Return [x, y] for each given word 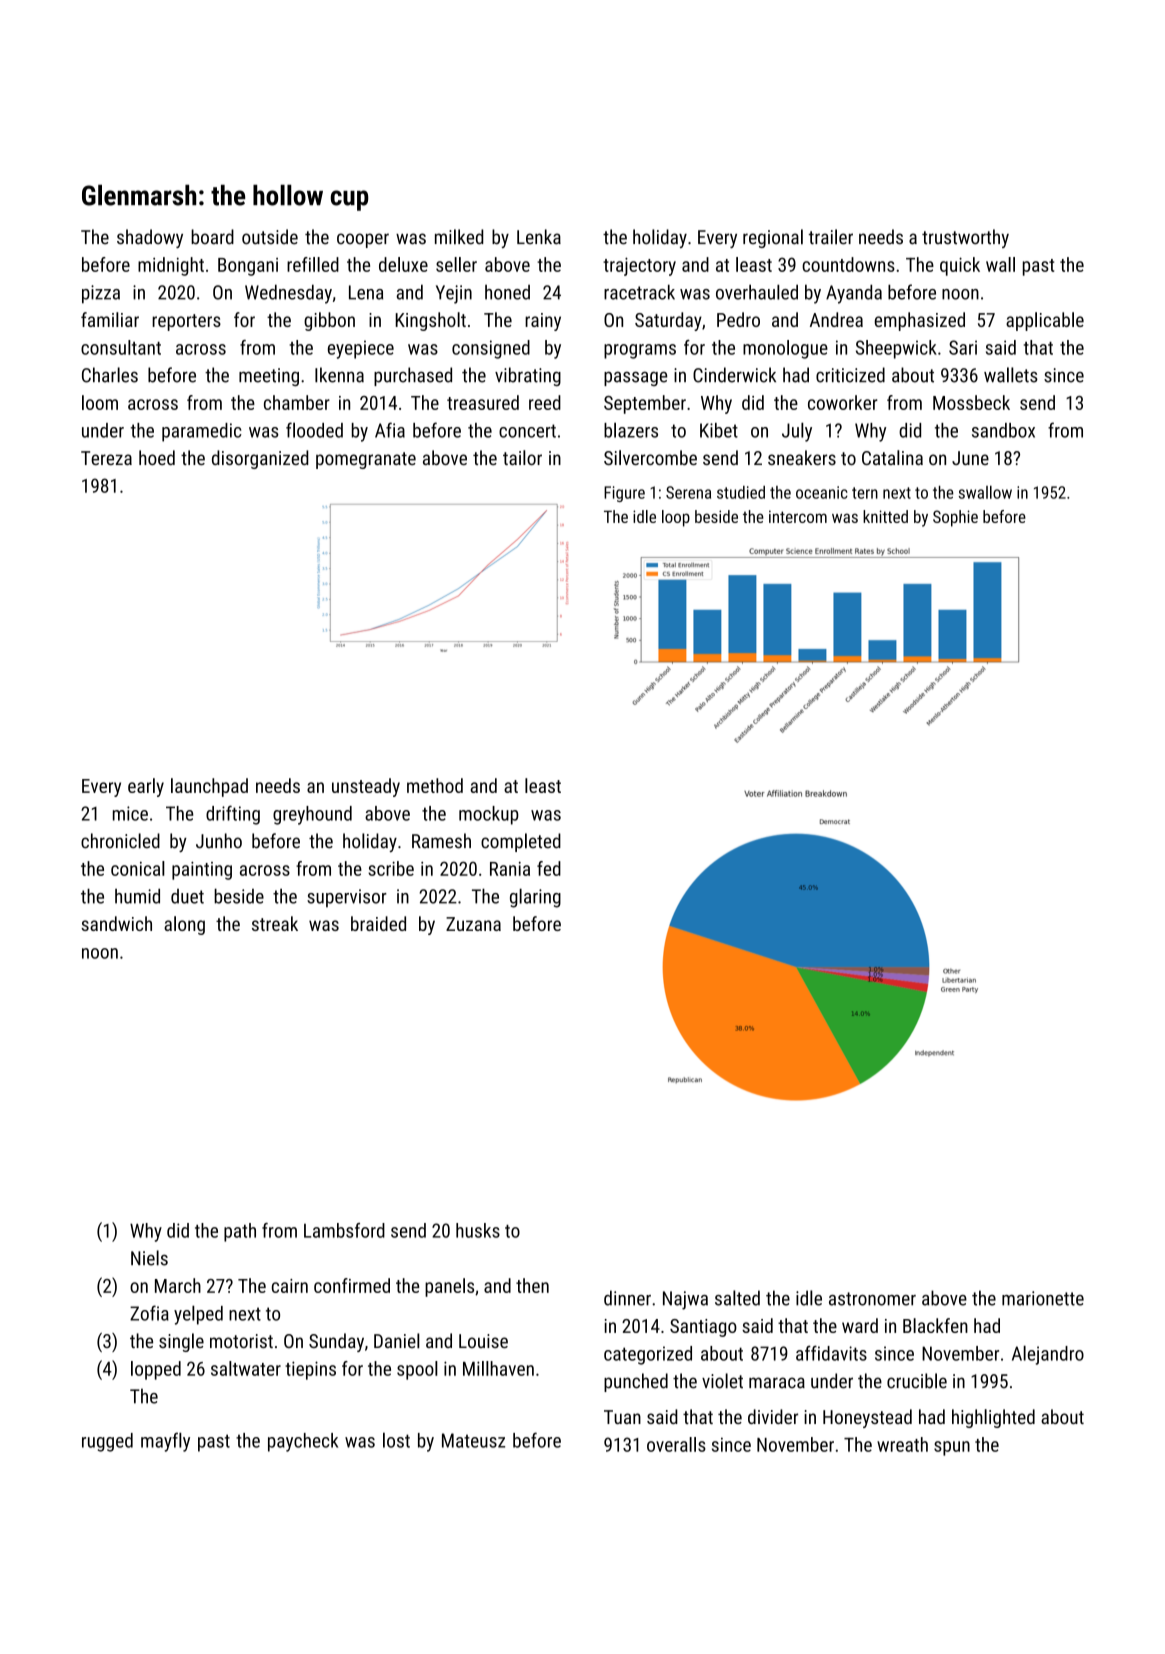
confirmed [352, 1285]
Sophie [955, 518]
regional [773, 238]
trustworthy [965, 238]
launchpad [209, 787]
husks [478, 1230]
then [532, 1285]
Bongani [248, 267]
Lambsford [344, 1230]
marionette [1043, 1298]
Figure [624, 494]
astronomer [872, 1299]
